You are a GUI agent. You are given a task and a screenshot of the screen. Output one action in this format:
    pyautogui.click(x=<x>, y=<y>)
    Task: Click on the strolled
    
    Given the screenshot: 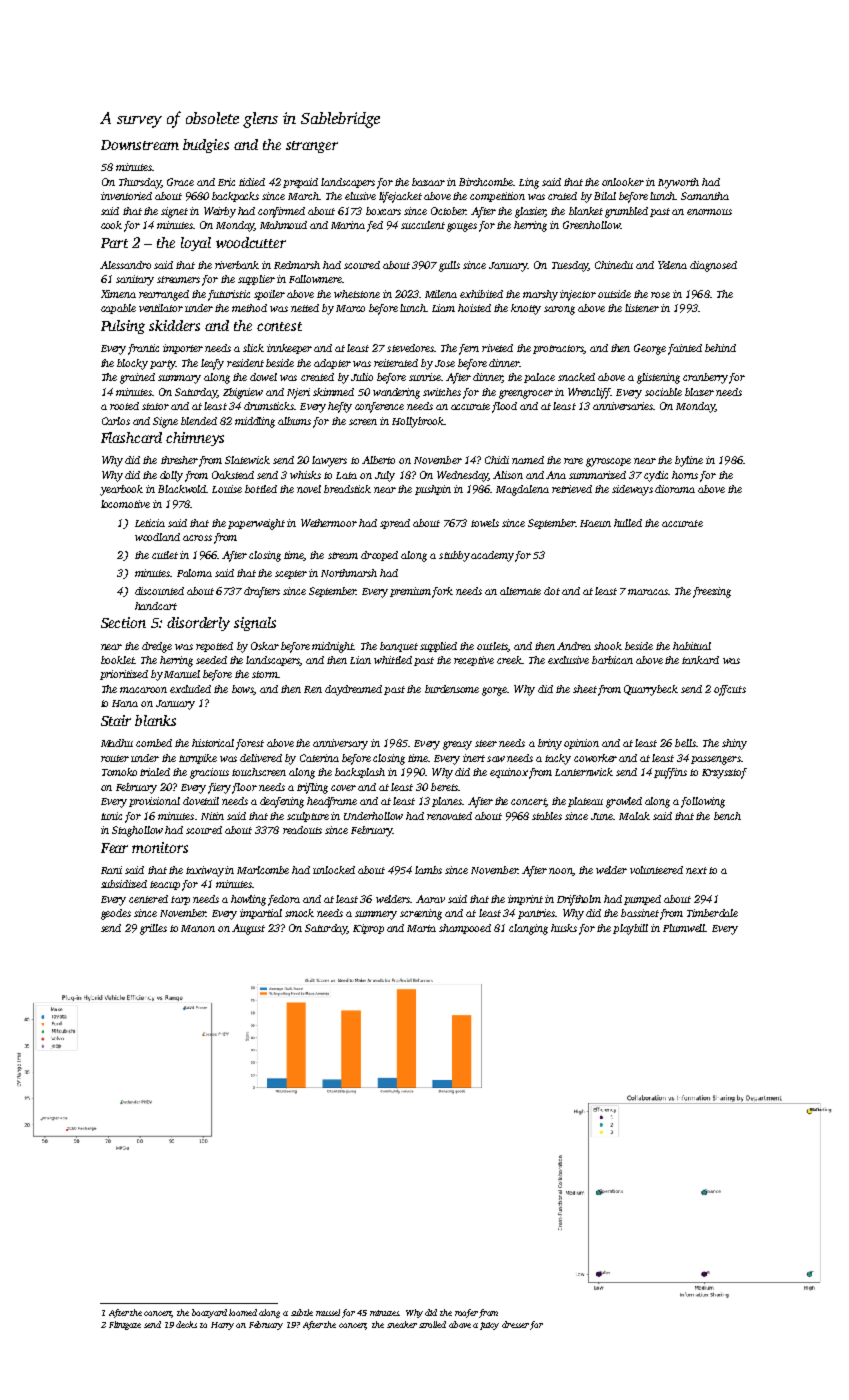 What is the action you would take?
    pyautogui.click(x=432, y=1324)
